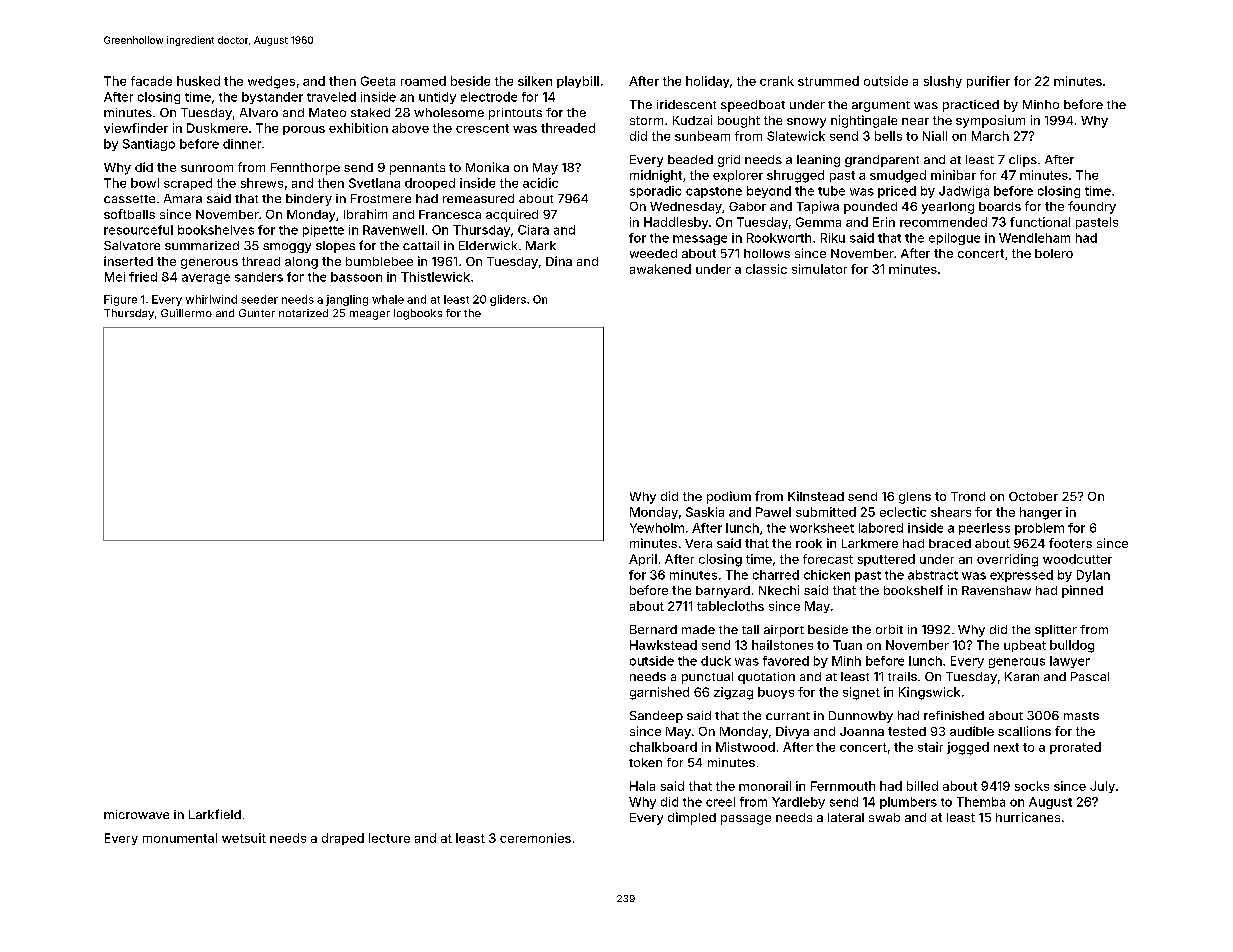 The width and height of the page is (1233, 952). I want to click on Duskmere, so click(217, 128).
